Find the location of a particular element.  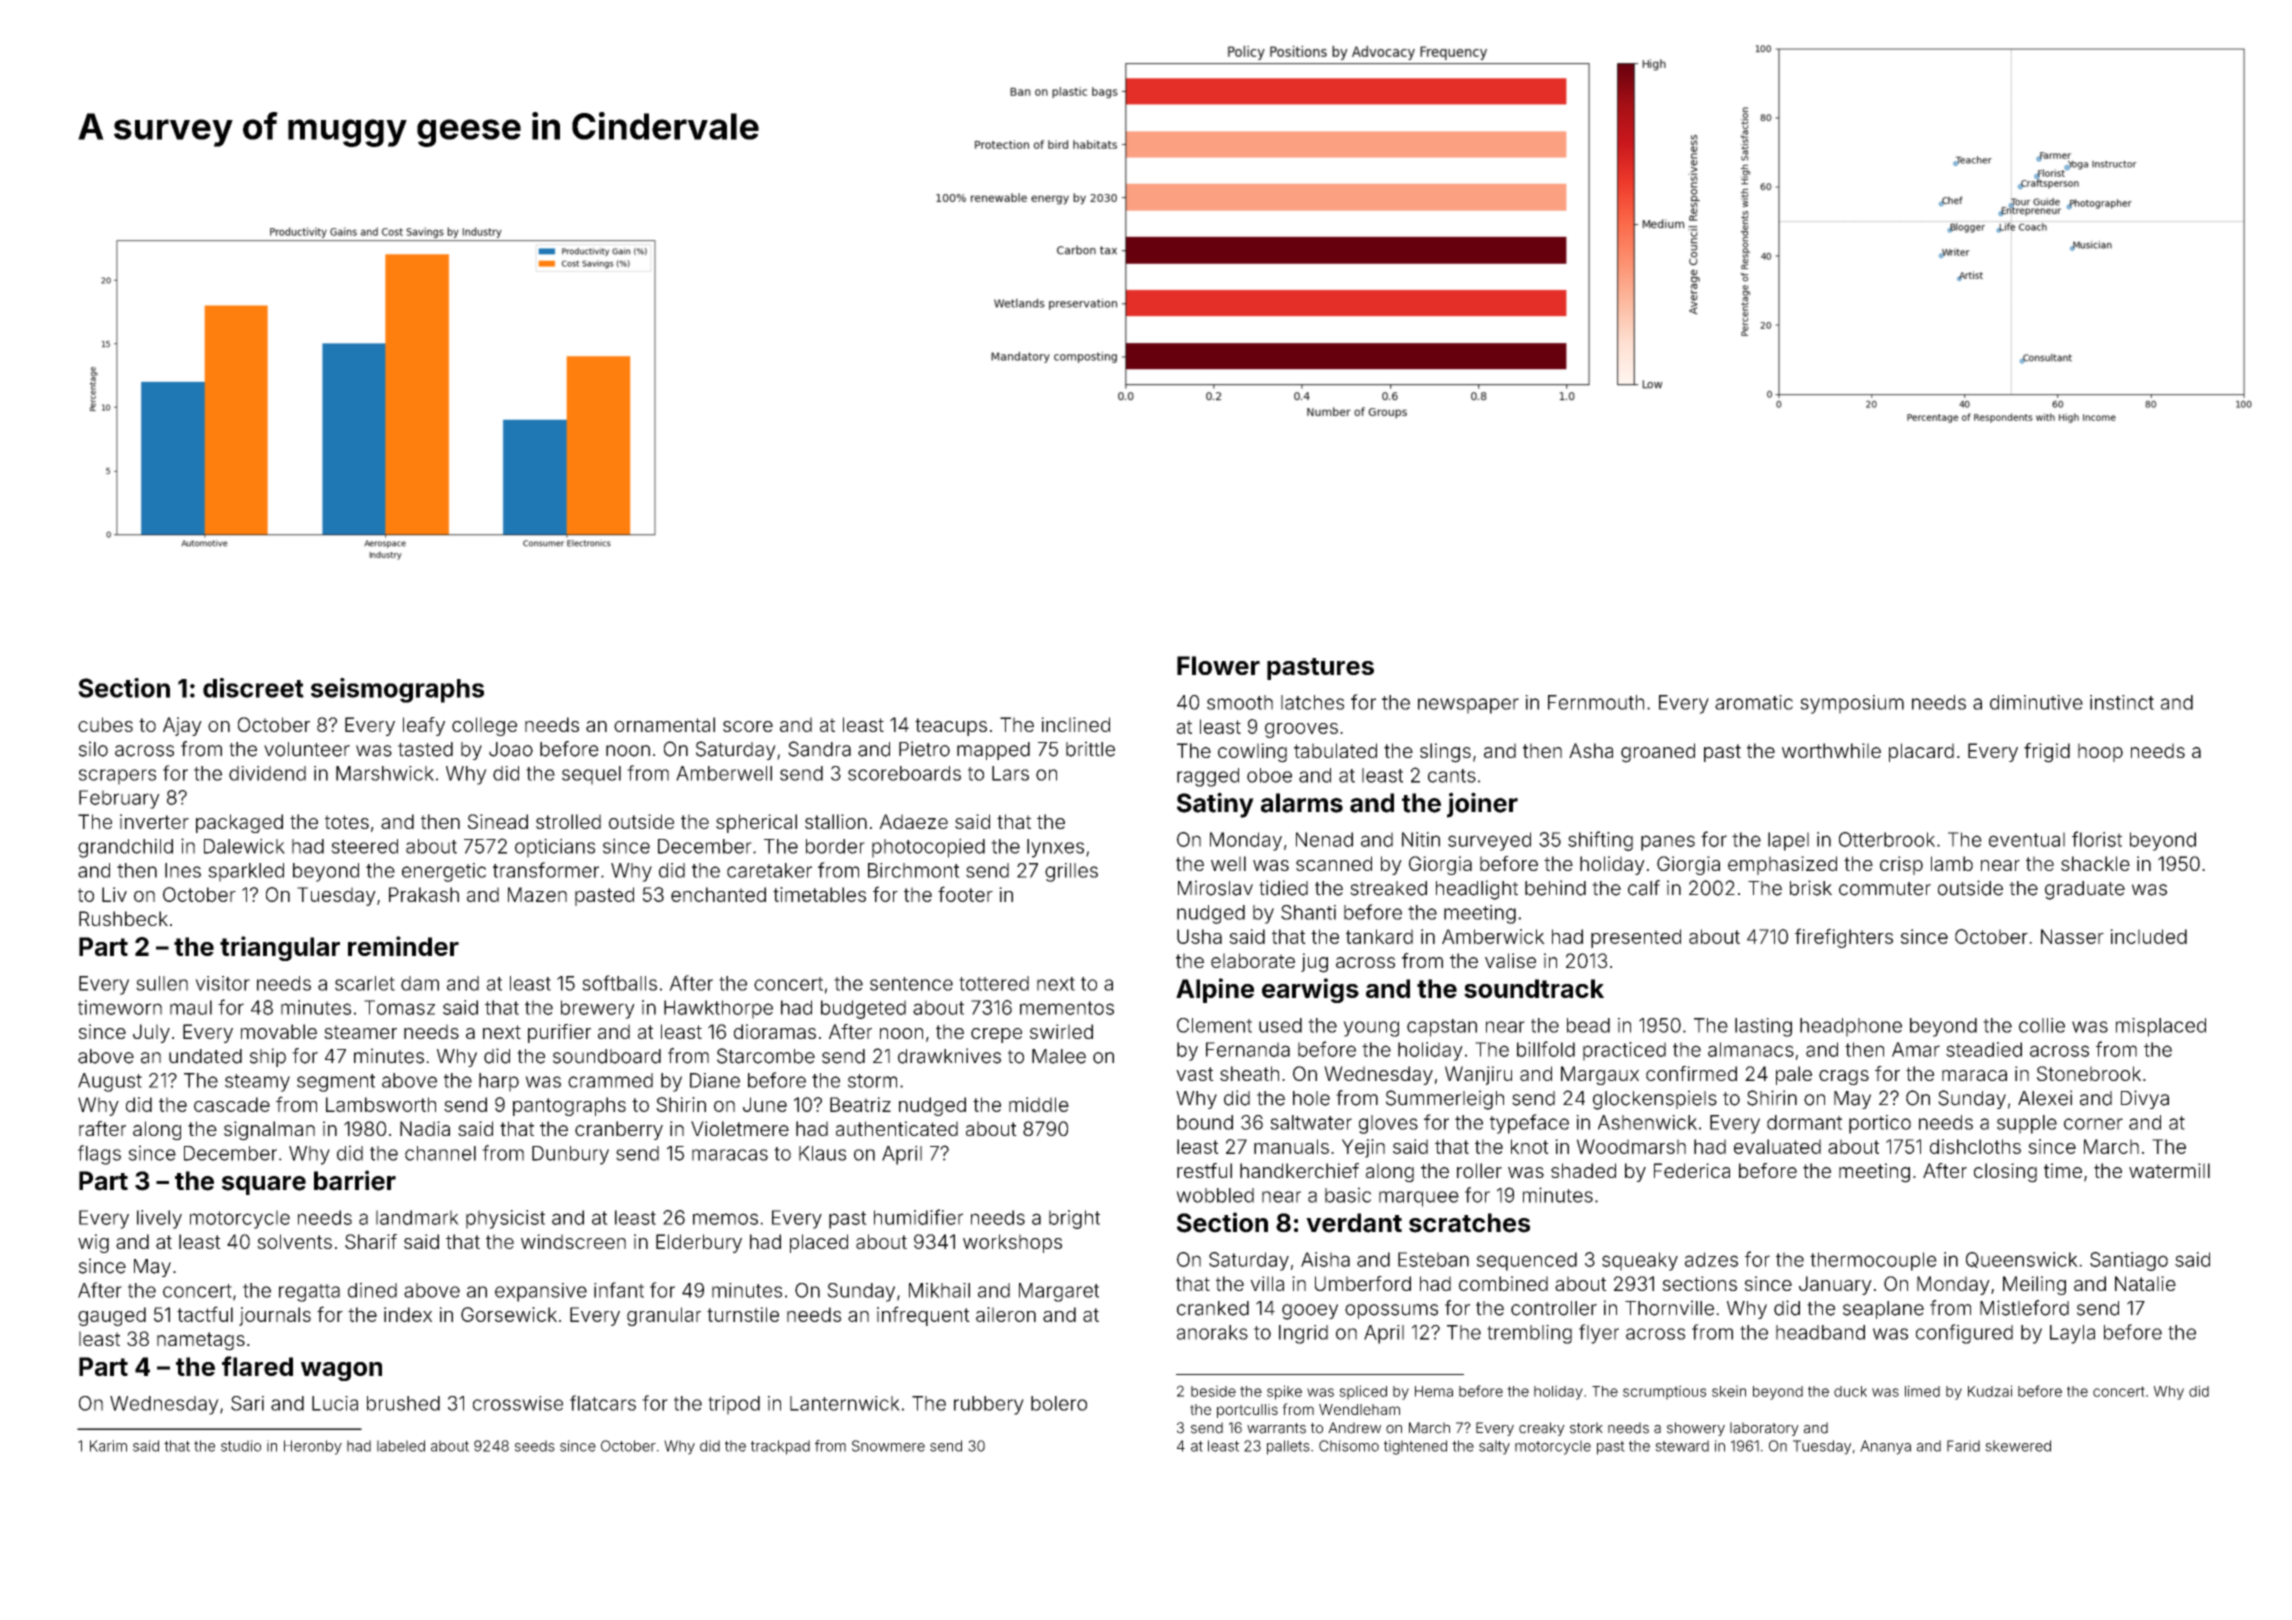

ornamental is located at coordinates (664, 724).
